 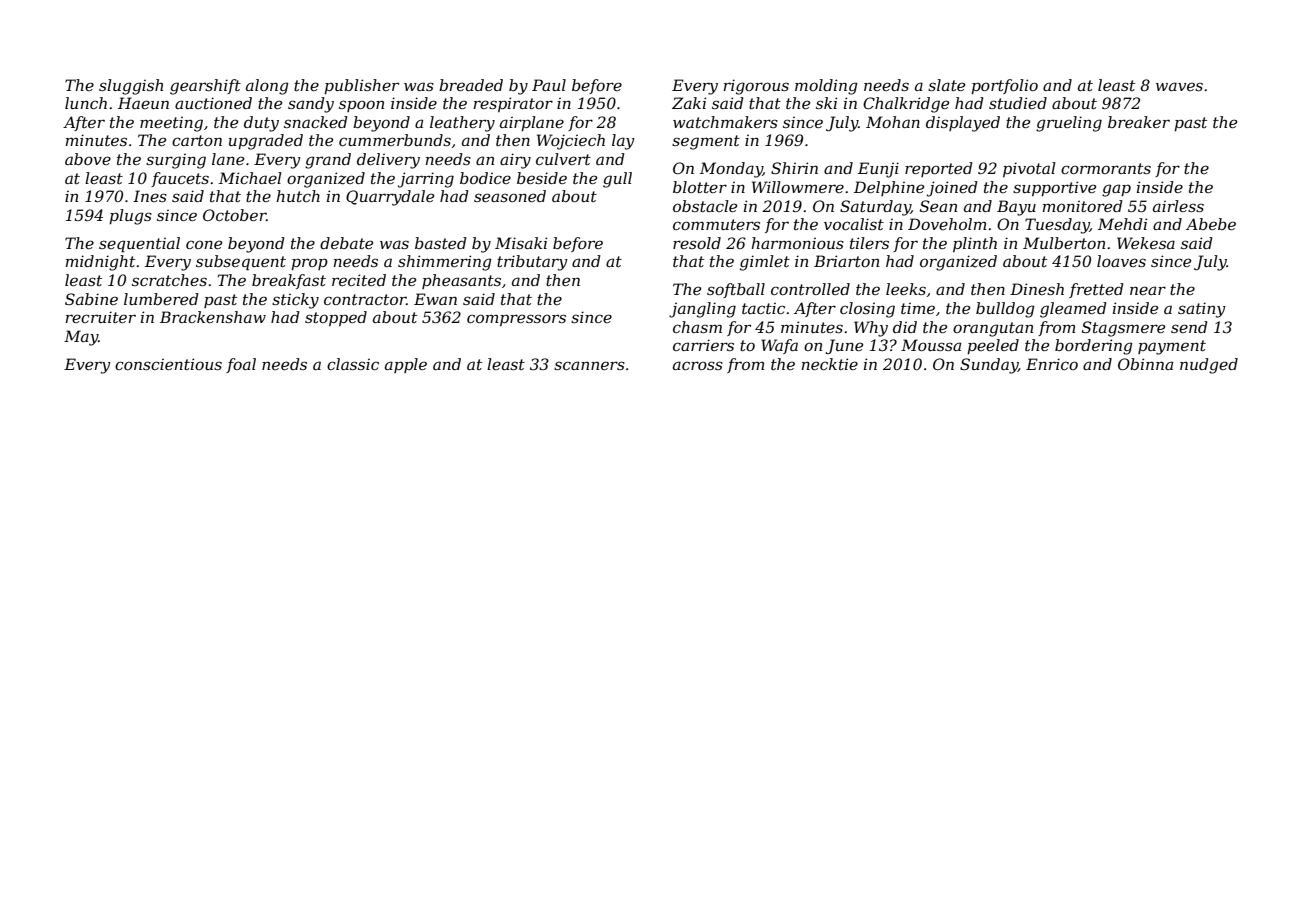 What do you see at coordinates (86, 103) in the screenshot?
I see `lunch` at bounding box center [86, 103].
